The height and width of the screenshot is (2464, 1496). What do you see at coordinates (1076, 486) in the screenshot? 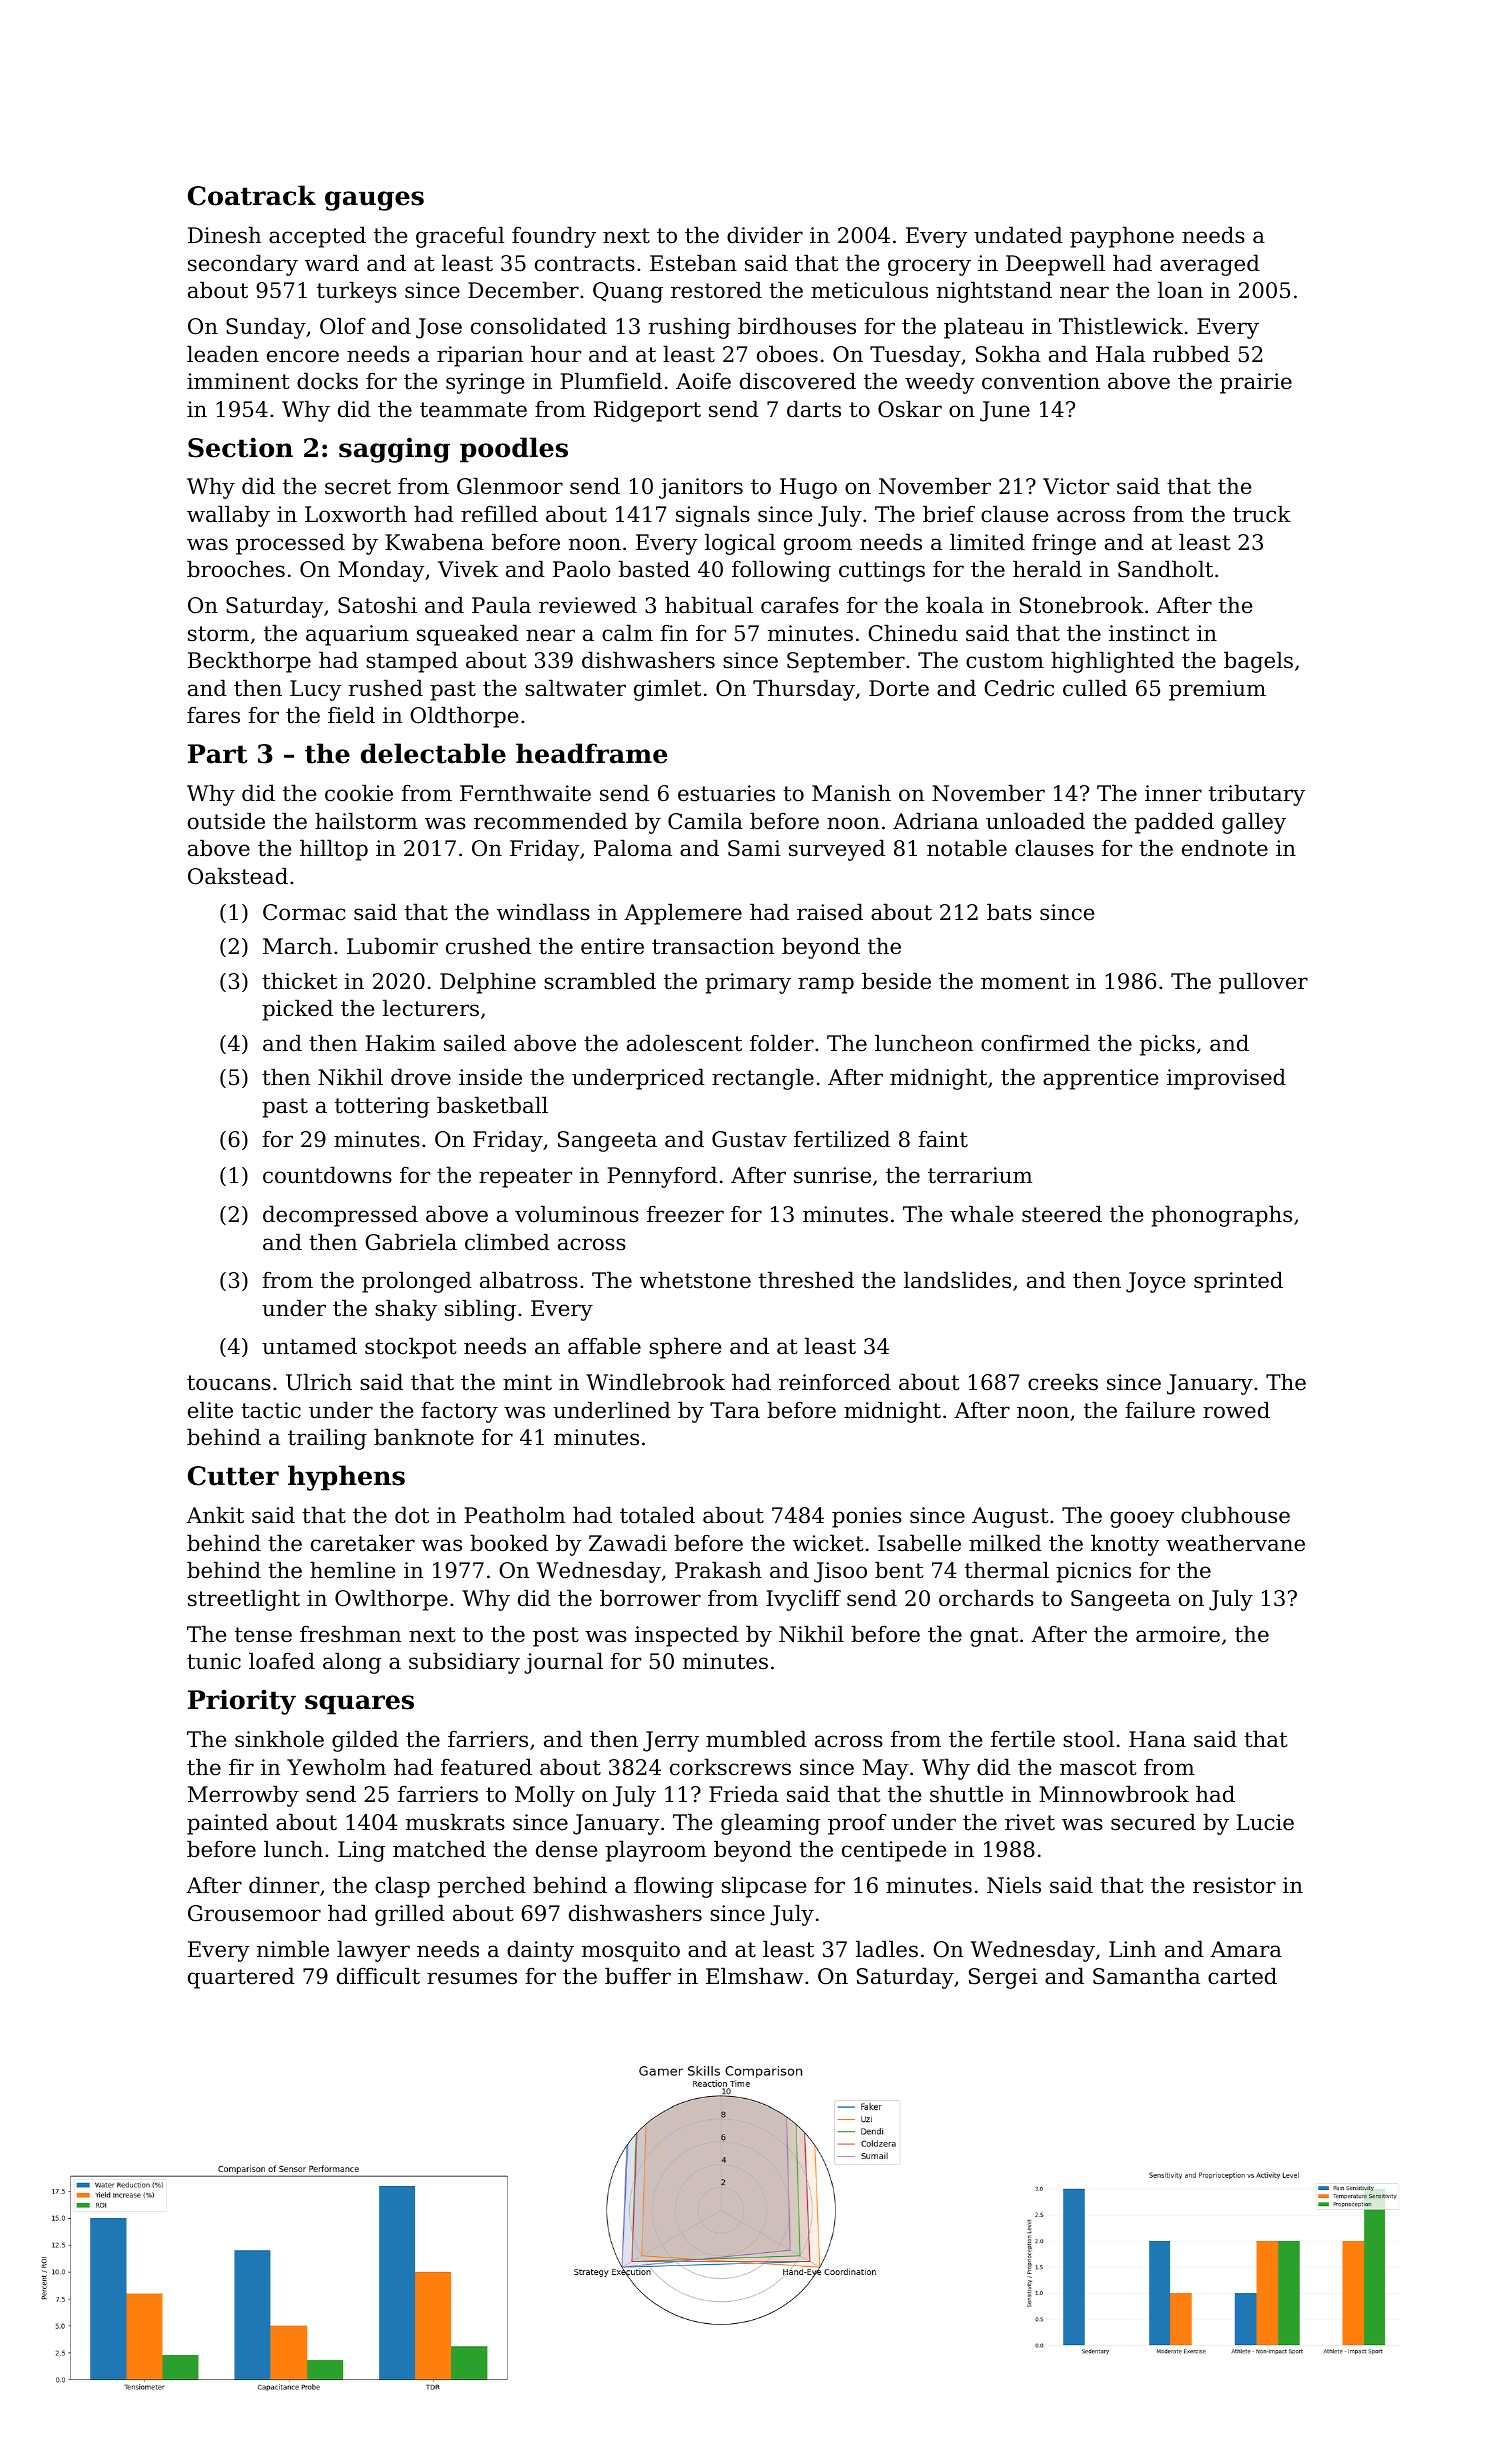
I see `Victor` at bounding box center [1076, 486].
